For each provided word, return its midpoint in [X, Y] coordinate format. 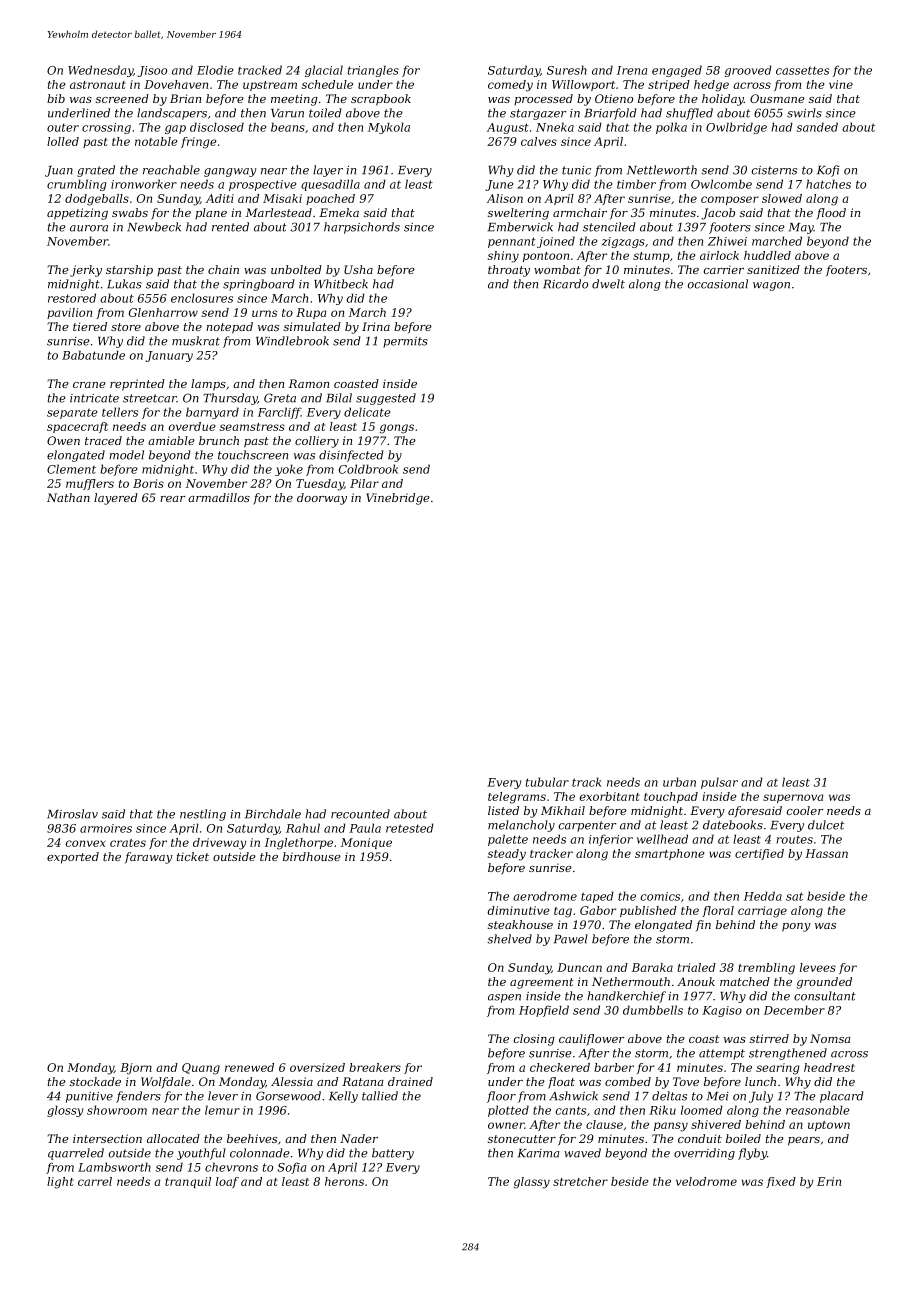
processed [543, 99]
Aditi [220, 198]
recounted [360, 814]
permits [405, 342]
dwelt [608, 284]
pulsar [719, 783]
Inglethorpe [299, 844]
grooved [748, 71]
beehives [252, 1138]
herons [344, 1181]
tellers [120, 412]
